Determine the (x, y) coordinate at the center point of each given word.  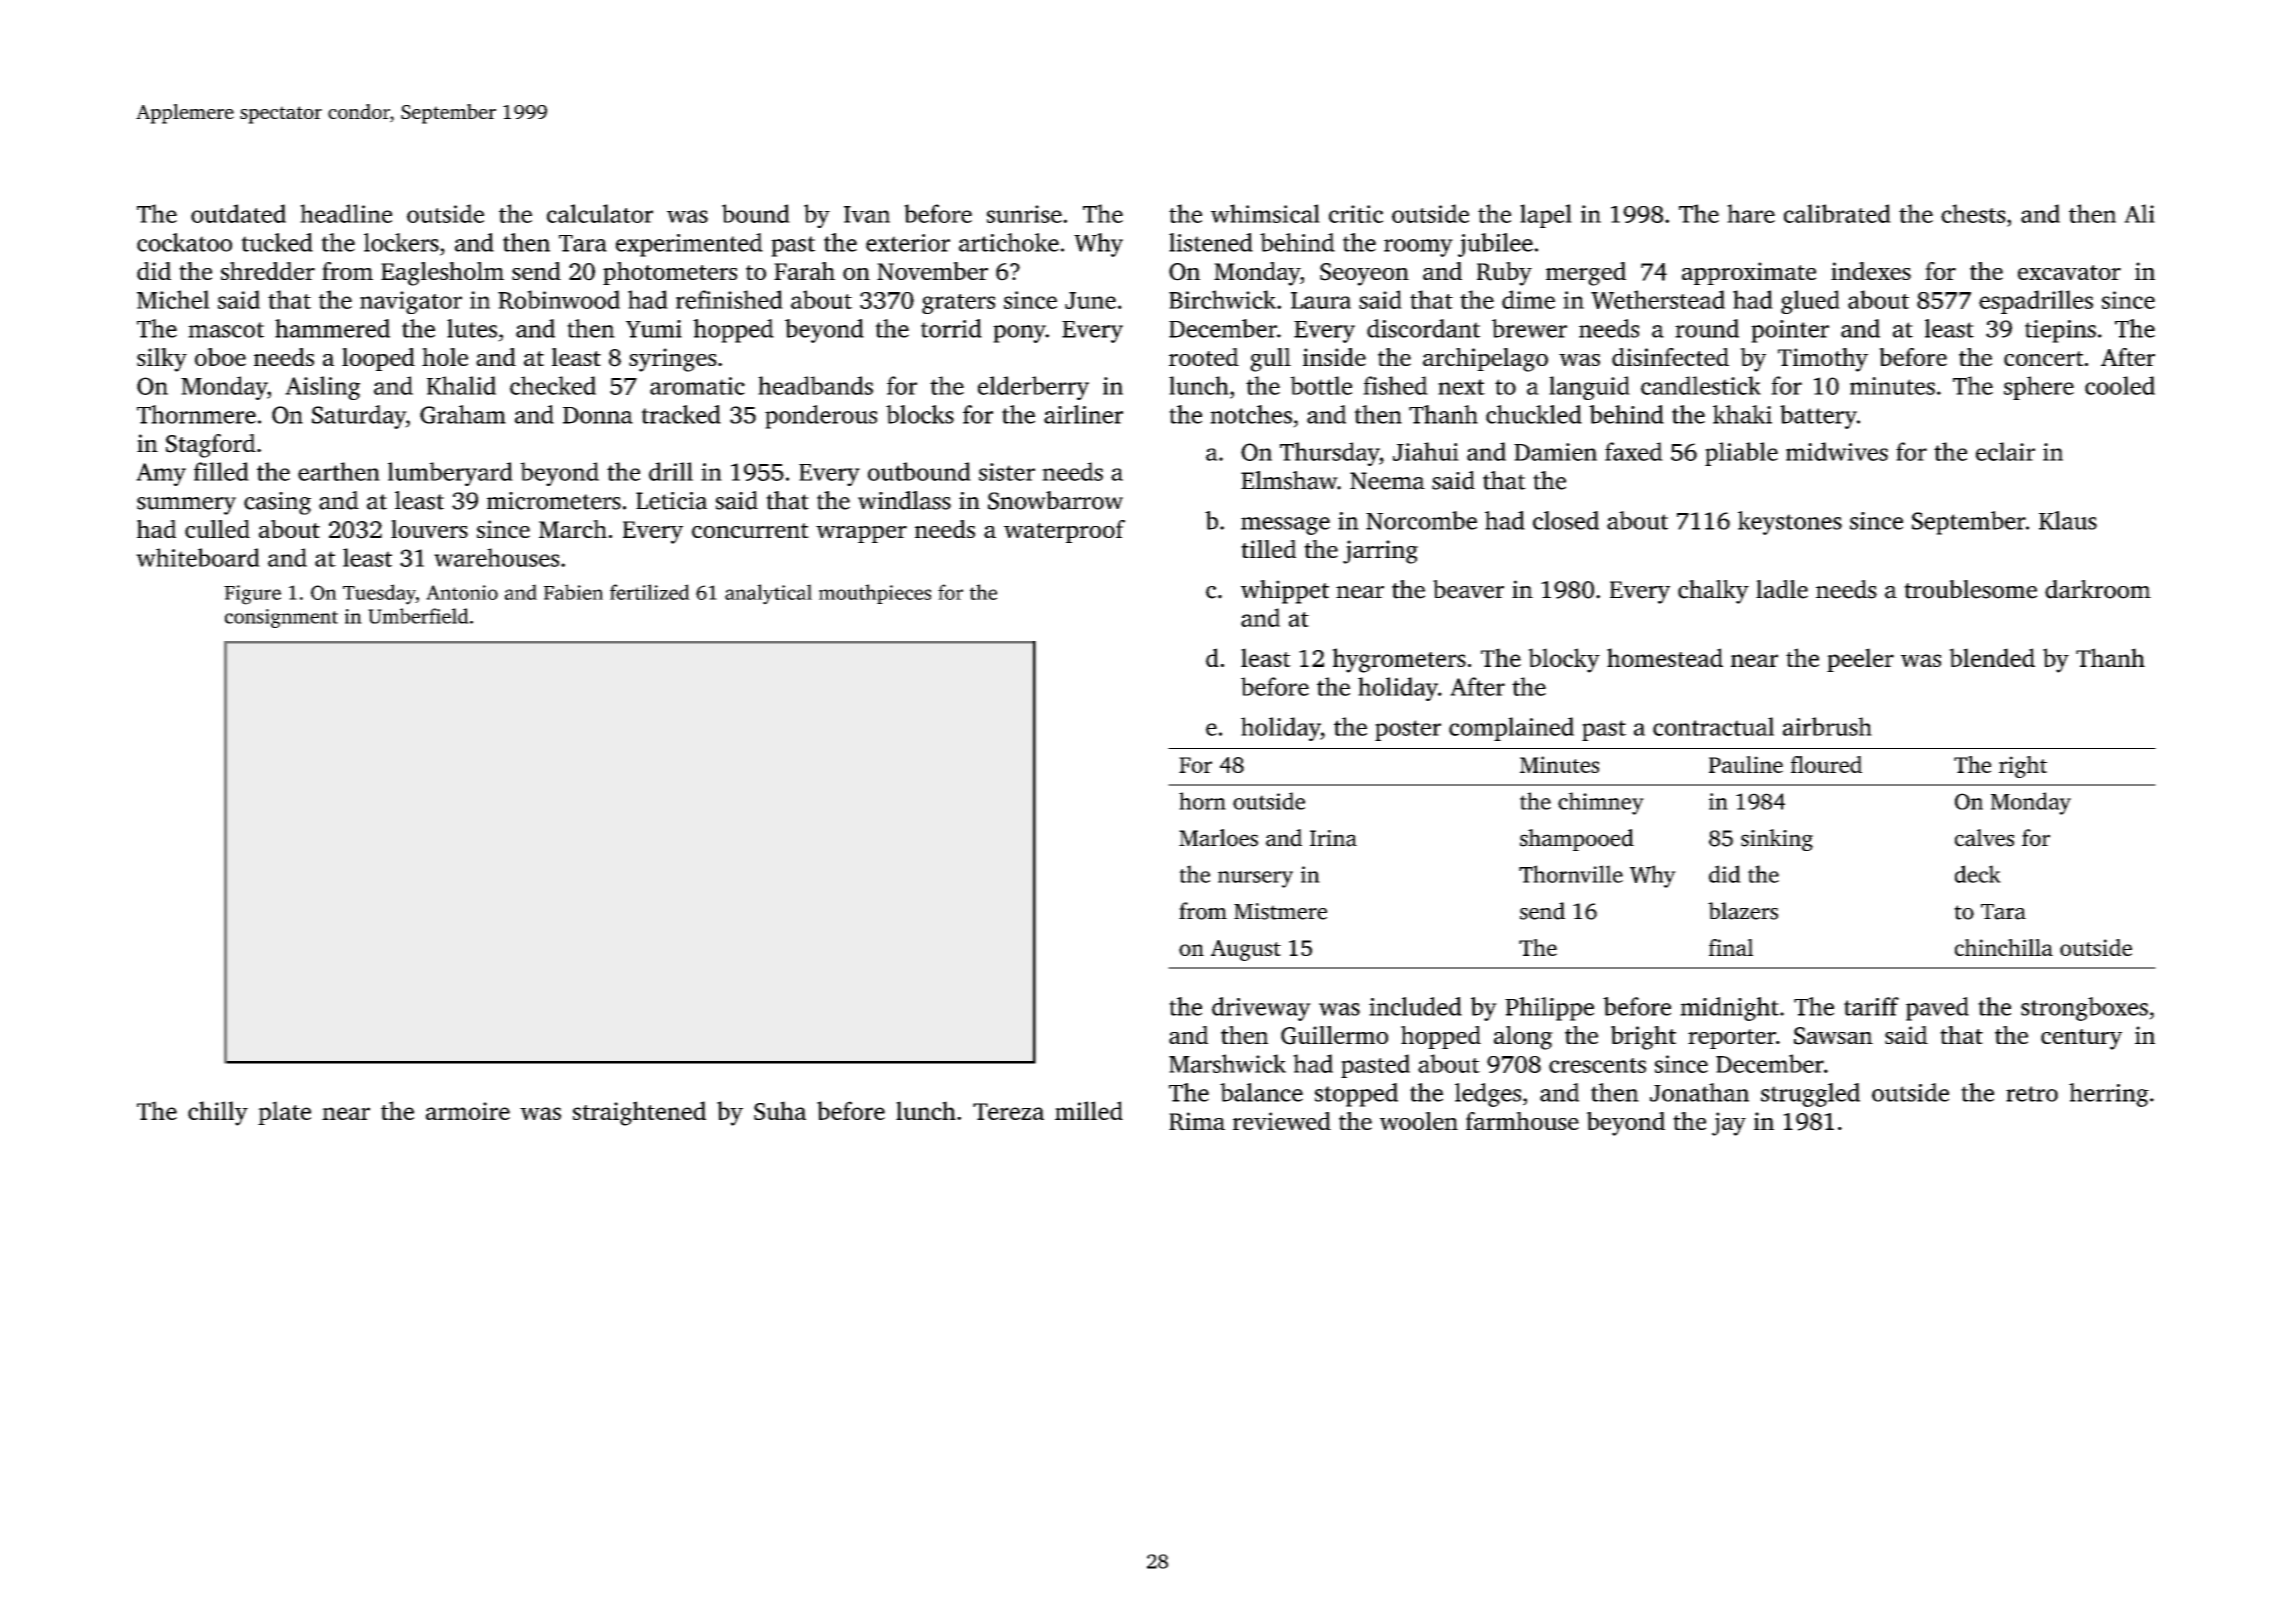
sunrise (1024, 214)
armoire (468, 1111)
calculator (600, 213)
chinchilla (2004, 947)
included (1415, 1006)
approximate (1749, 273)
